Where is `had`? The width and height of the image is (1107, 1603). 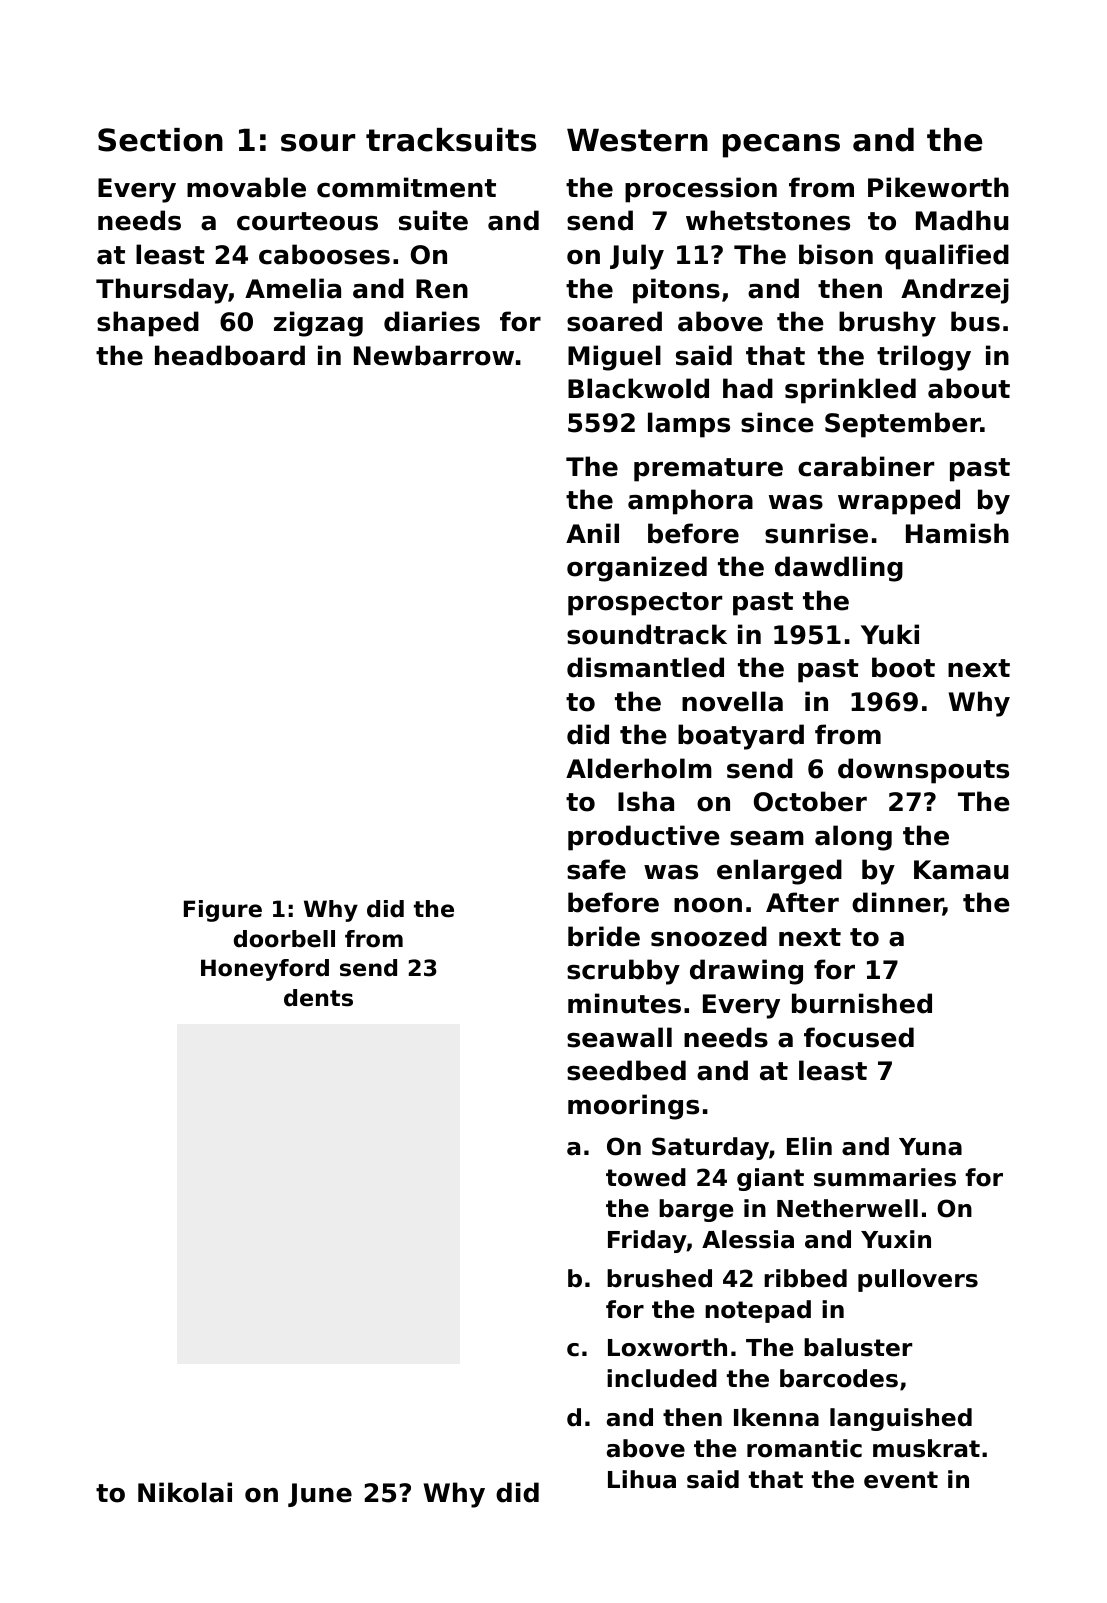
had is located at coordinates (748, 388).
